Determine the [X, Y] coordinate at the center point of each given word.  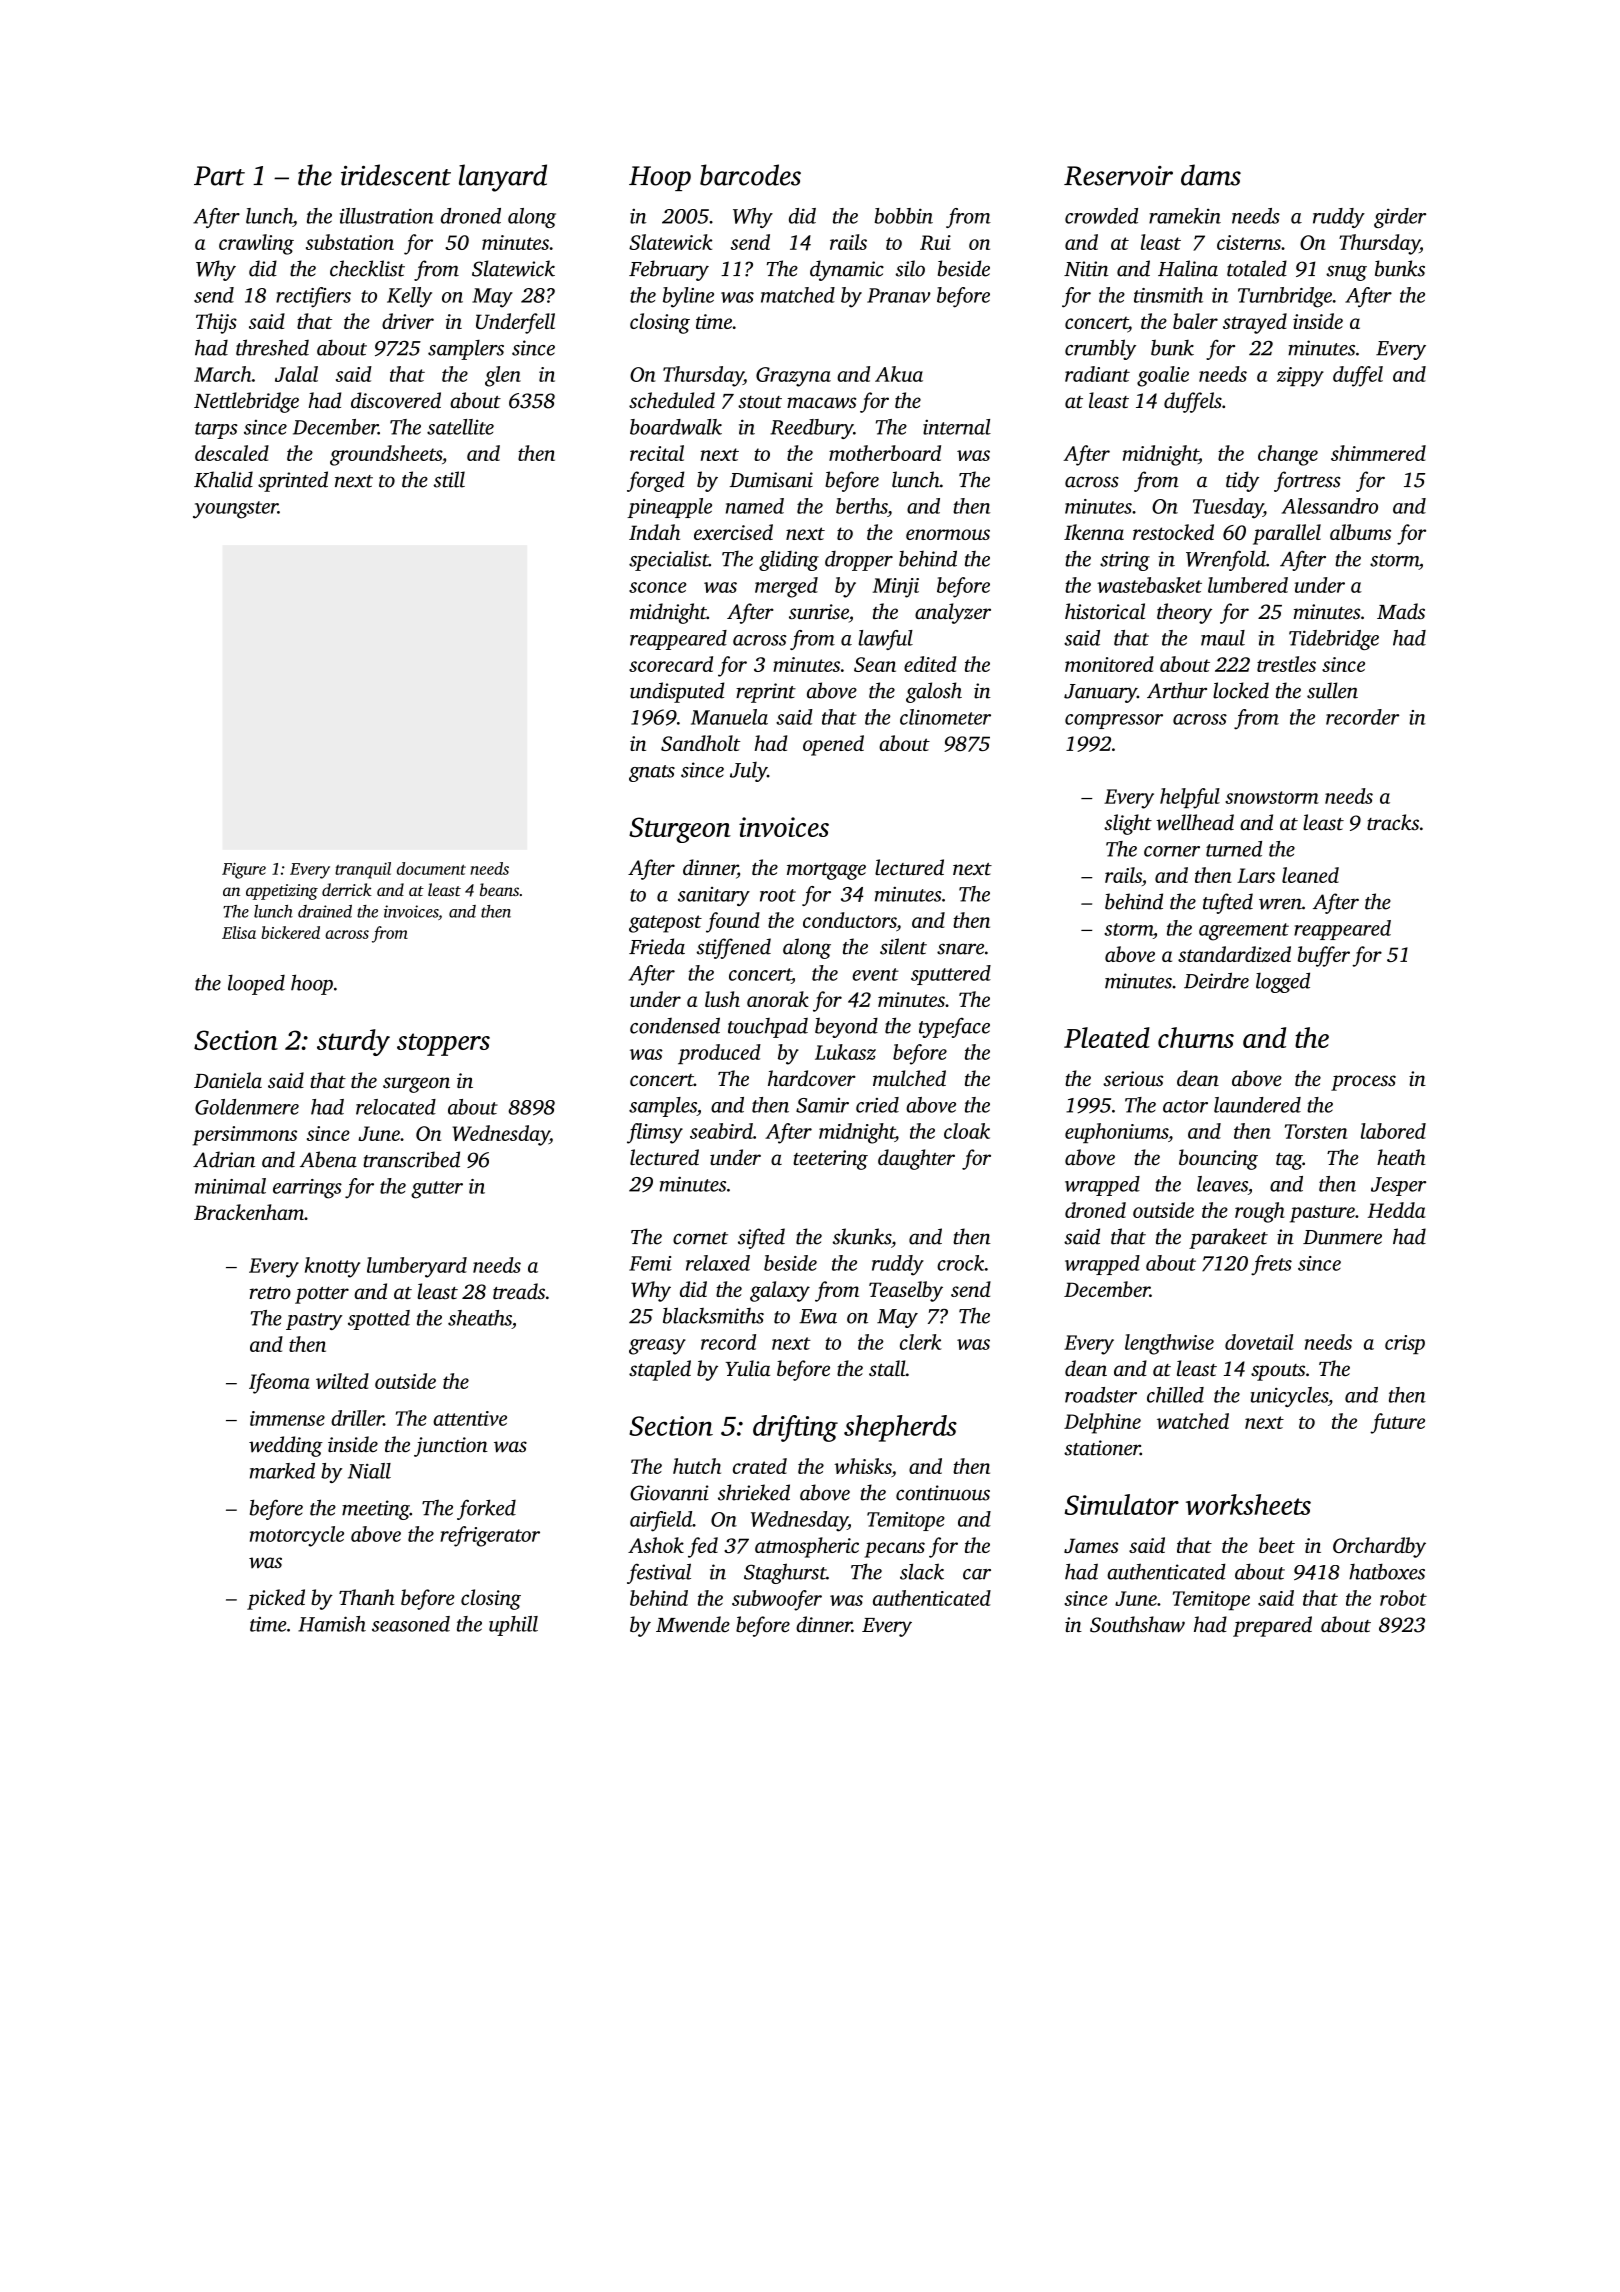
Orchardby [1379, 1547]
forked [486, 1509]
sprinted [293, 481]
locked [1241, 690]
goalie [1163, 376]
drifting [795, 1428]
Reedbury [811, 429]
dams [1211, 175]
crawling [256, 244]
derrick [347, 889]
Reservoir [1118, 176]
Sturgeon [680, 830]
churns [1196, 1037]
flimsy [655, 1133]
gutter [437, 1190]
